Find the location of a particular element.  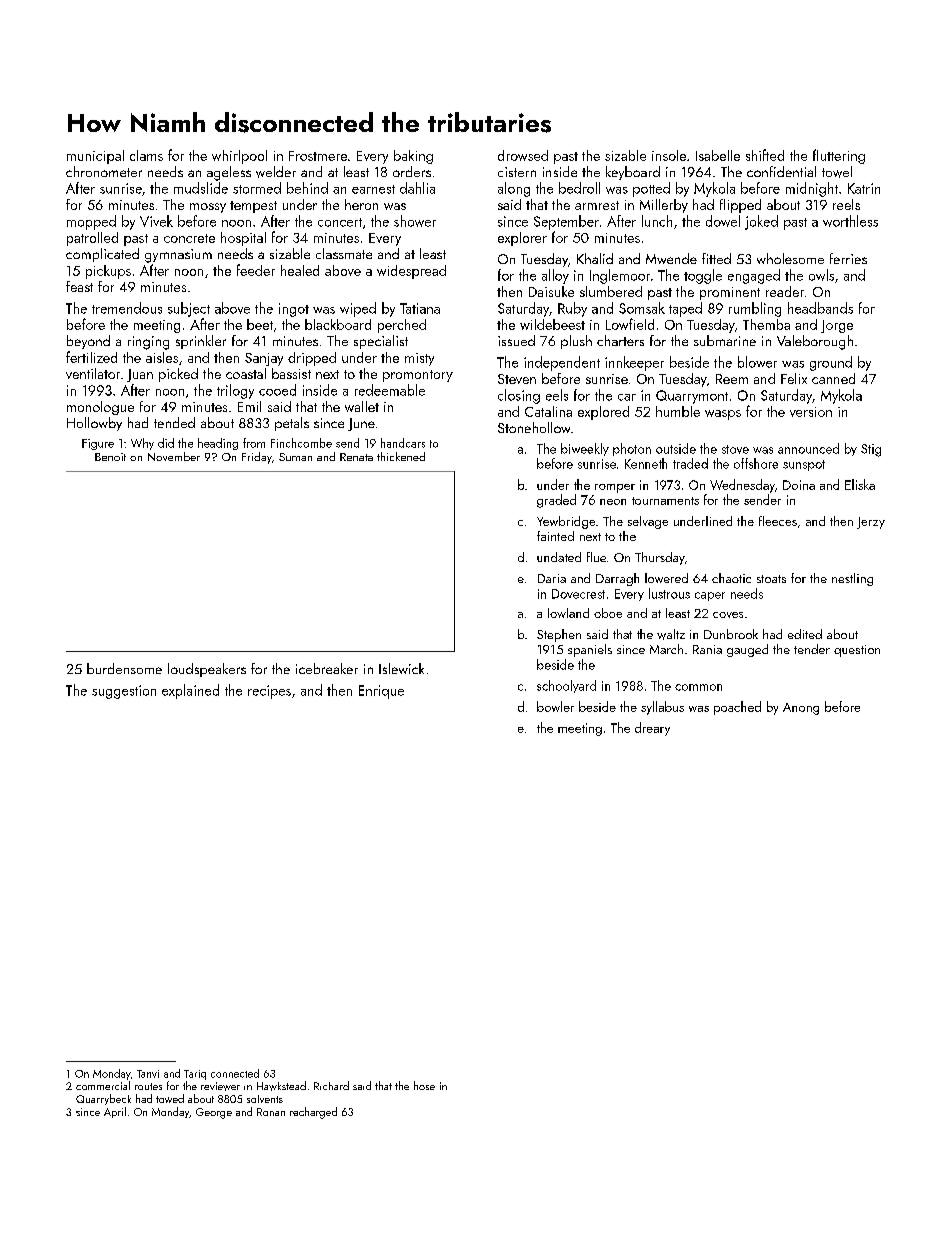

explained is located at coordinates (190, 691).
